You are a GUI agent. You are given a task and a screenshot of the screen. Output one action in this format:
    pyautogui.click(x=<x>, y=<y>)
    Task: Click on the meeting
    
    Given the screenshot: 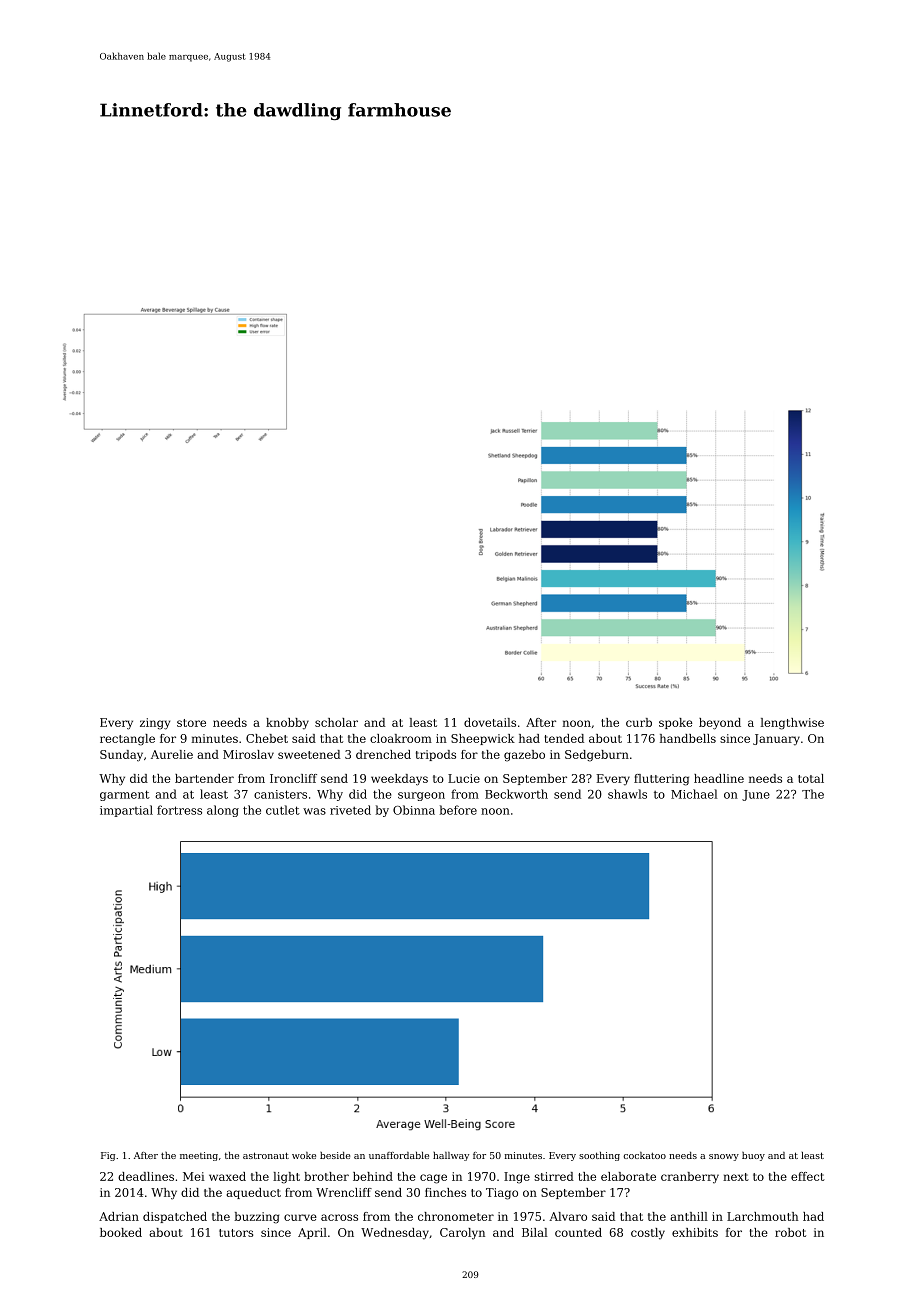 What is the action you would take?
    pyautogui.click(x=199, y=1156)
